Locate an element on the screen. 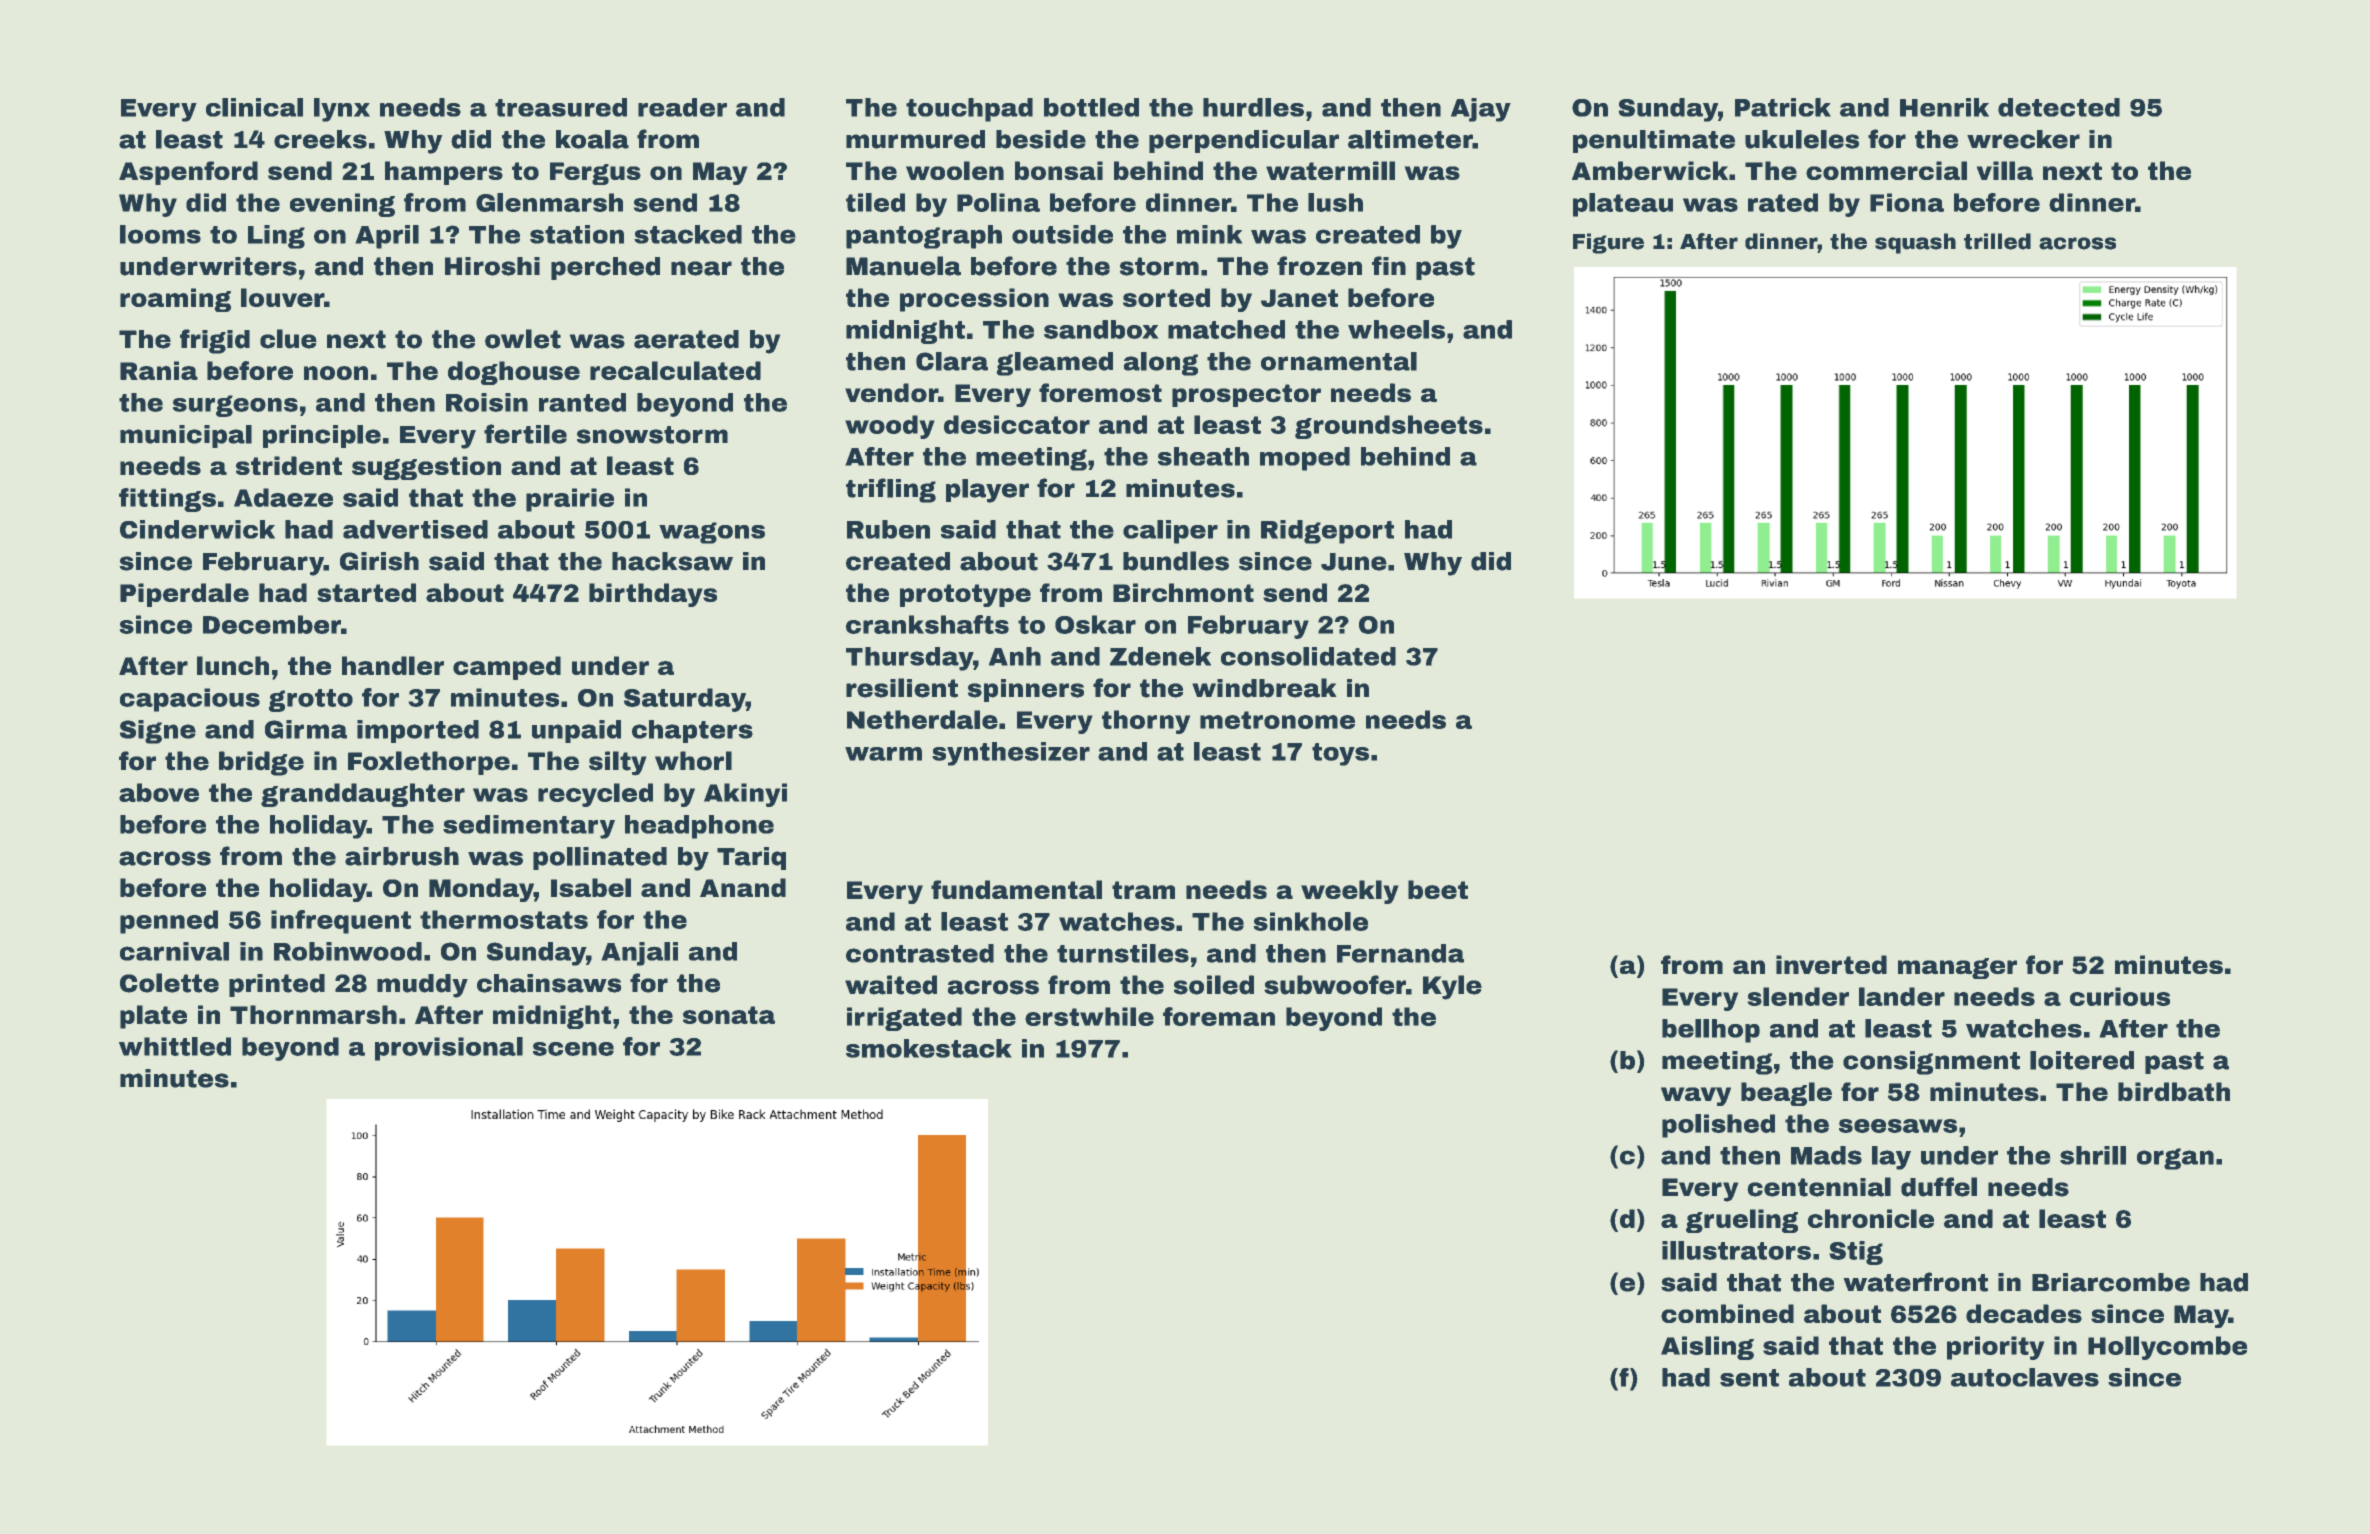 The height and width of the screenshot is (1534, 2370). combined is located at coordinates (1727, 1313).
